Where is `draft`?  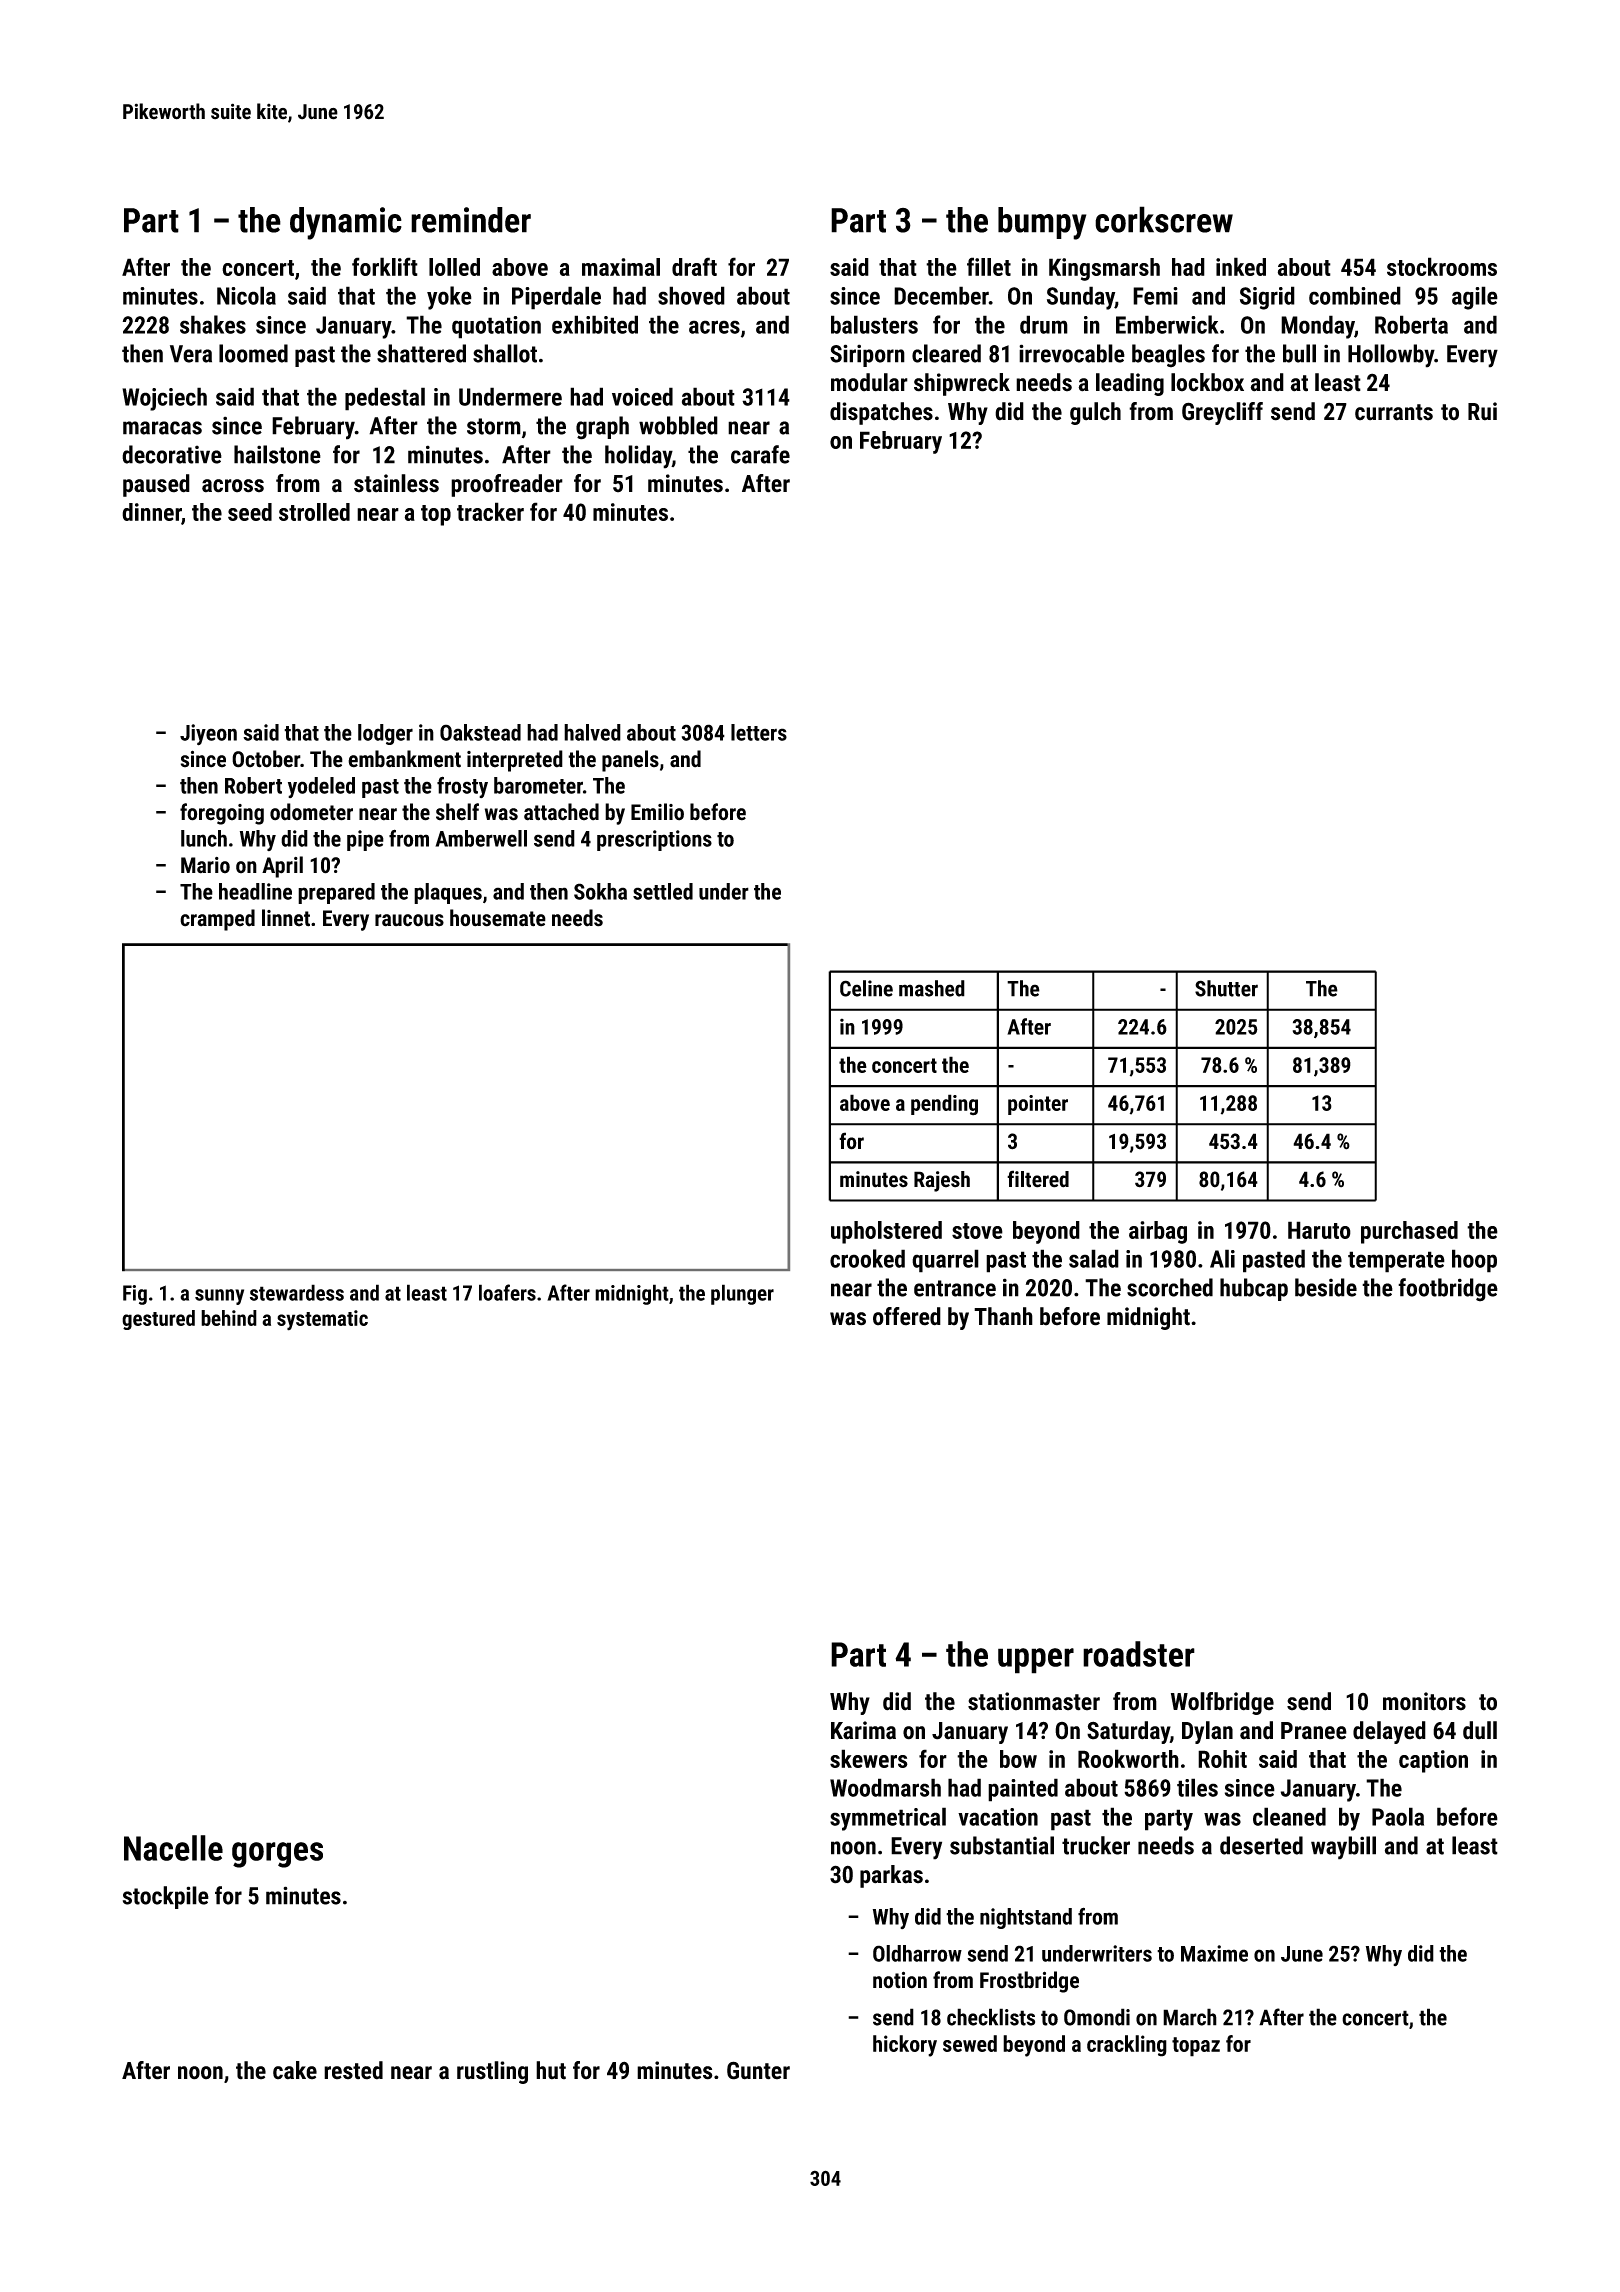
draft is located at coordinates (694, 266).
